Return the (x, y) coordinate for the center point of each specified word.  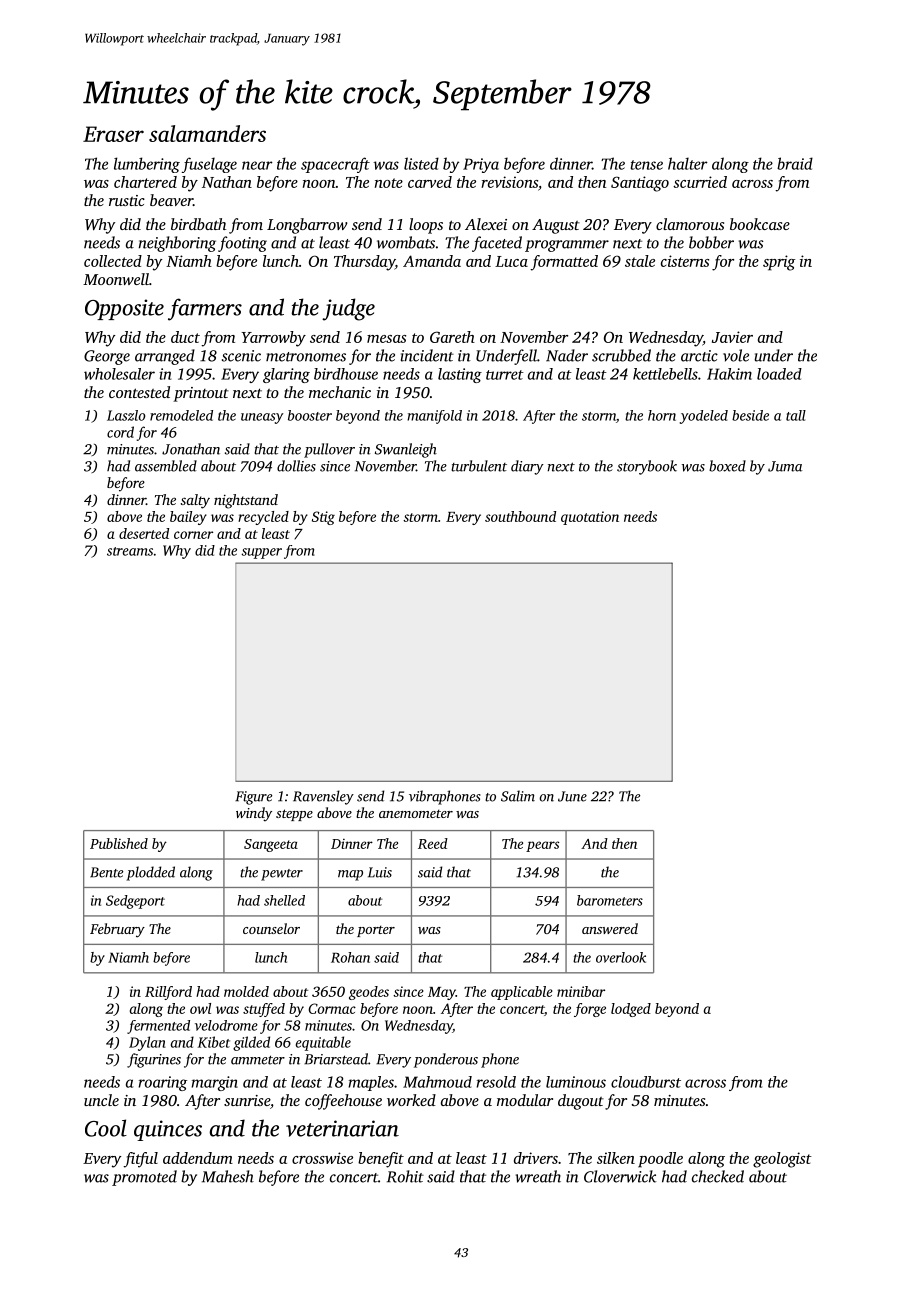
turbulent (479, 466)
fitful (140, 1160)
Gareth (452, 337)
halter (688, 163)
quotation (590, 518)
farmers (205, 309)
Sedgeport (135, 902)
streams (130, 551)
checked (718, 1176)
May (442, 993)
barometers (610, 900)
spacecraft (335, 165)
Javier (732, 337)
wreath (538, 1176)
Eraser (113, 134)
